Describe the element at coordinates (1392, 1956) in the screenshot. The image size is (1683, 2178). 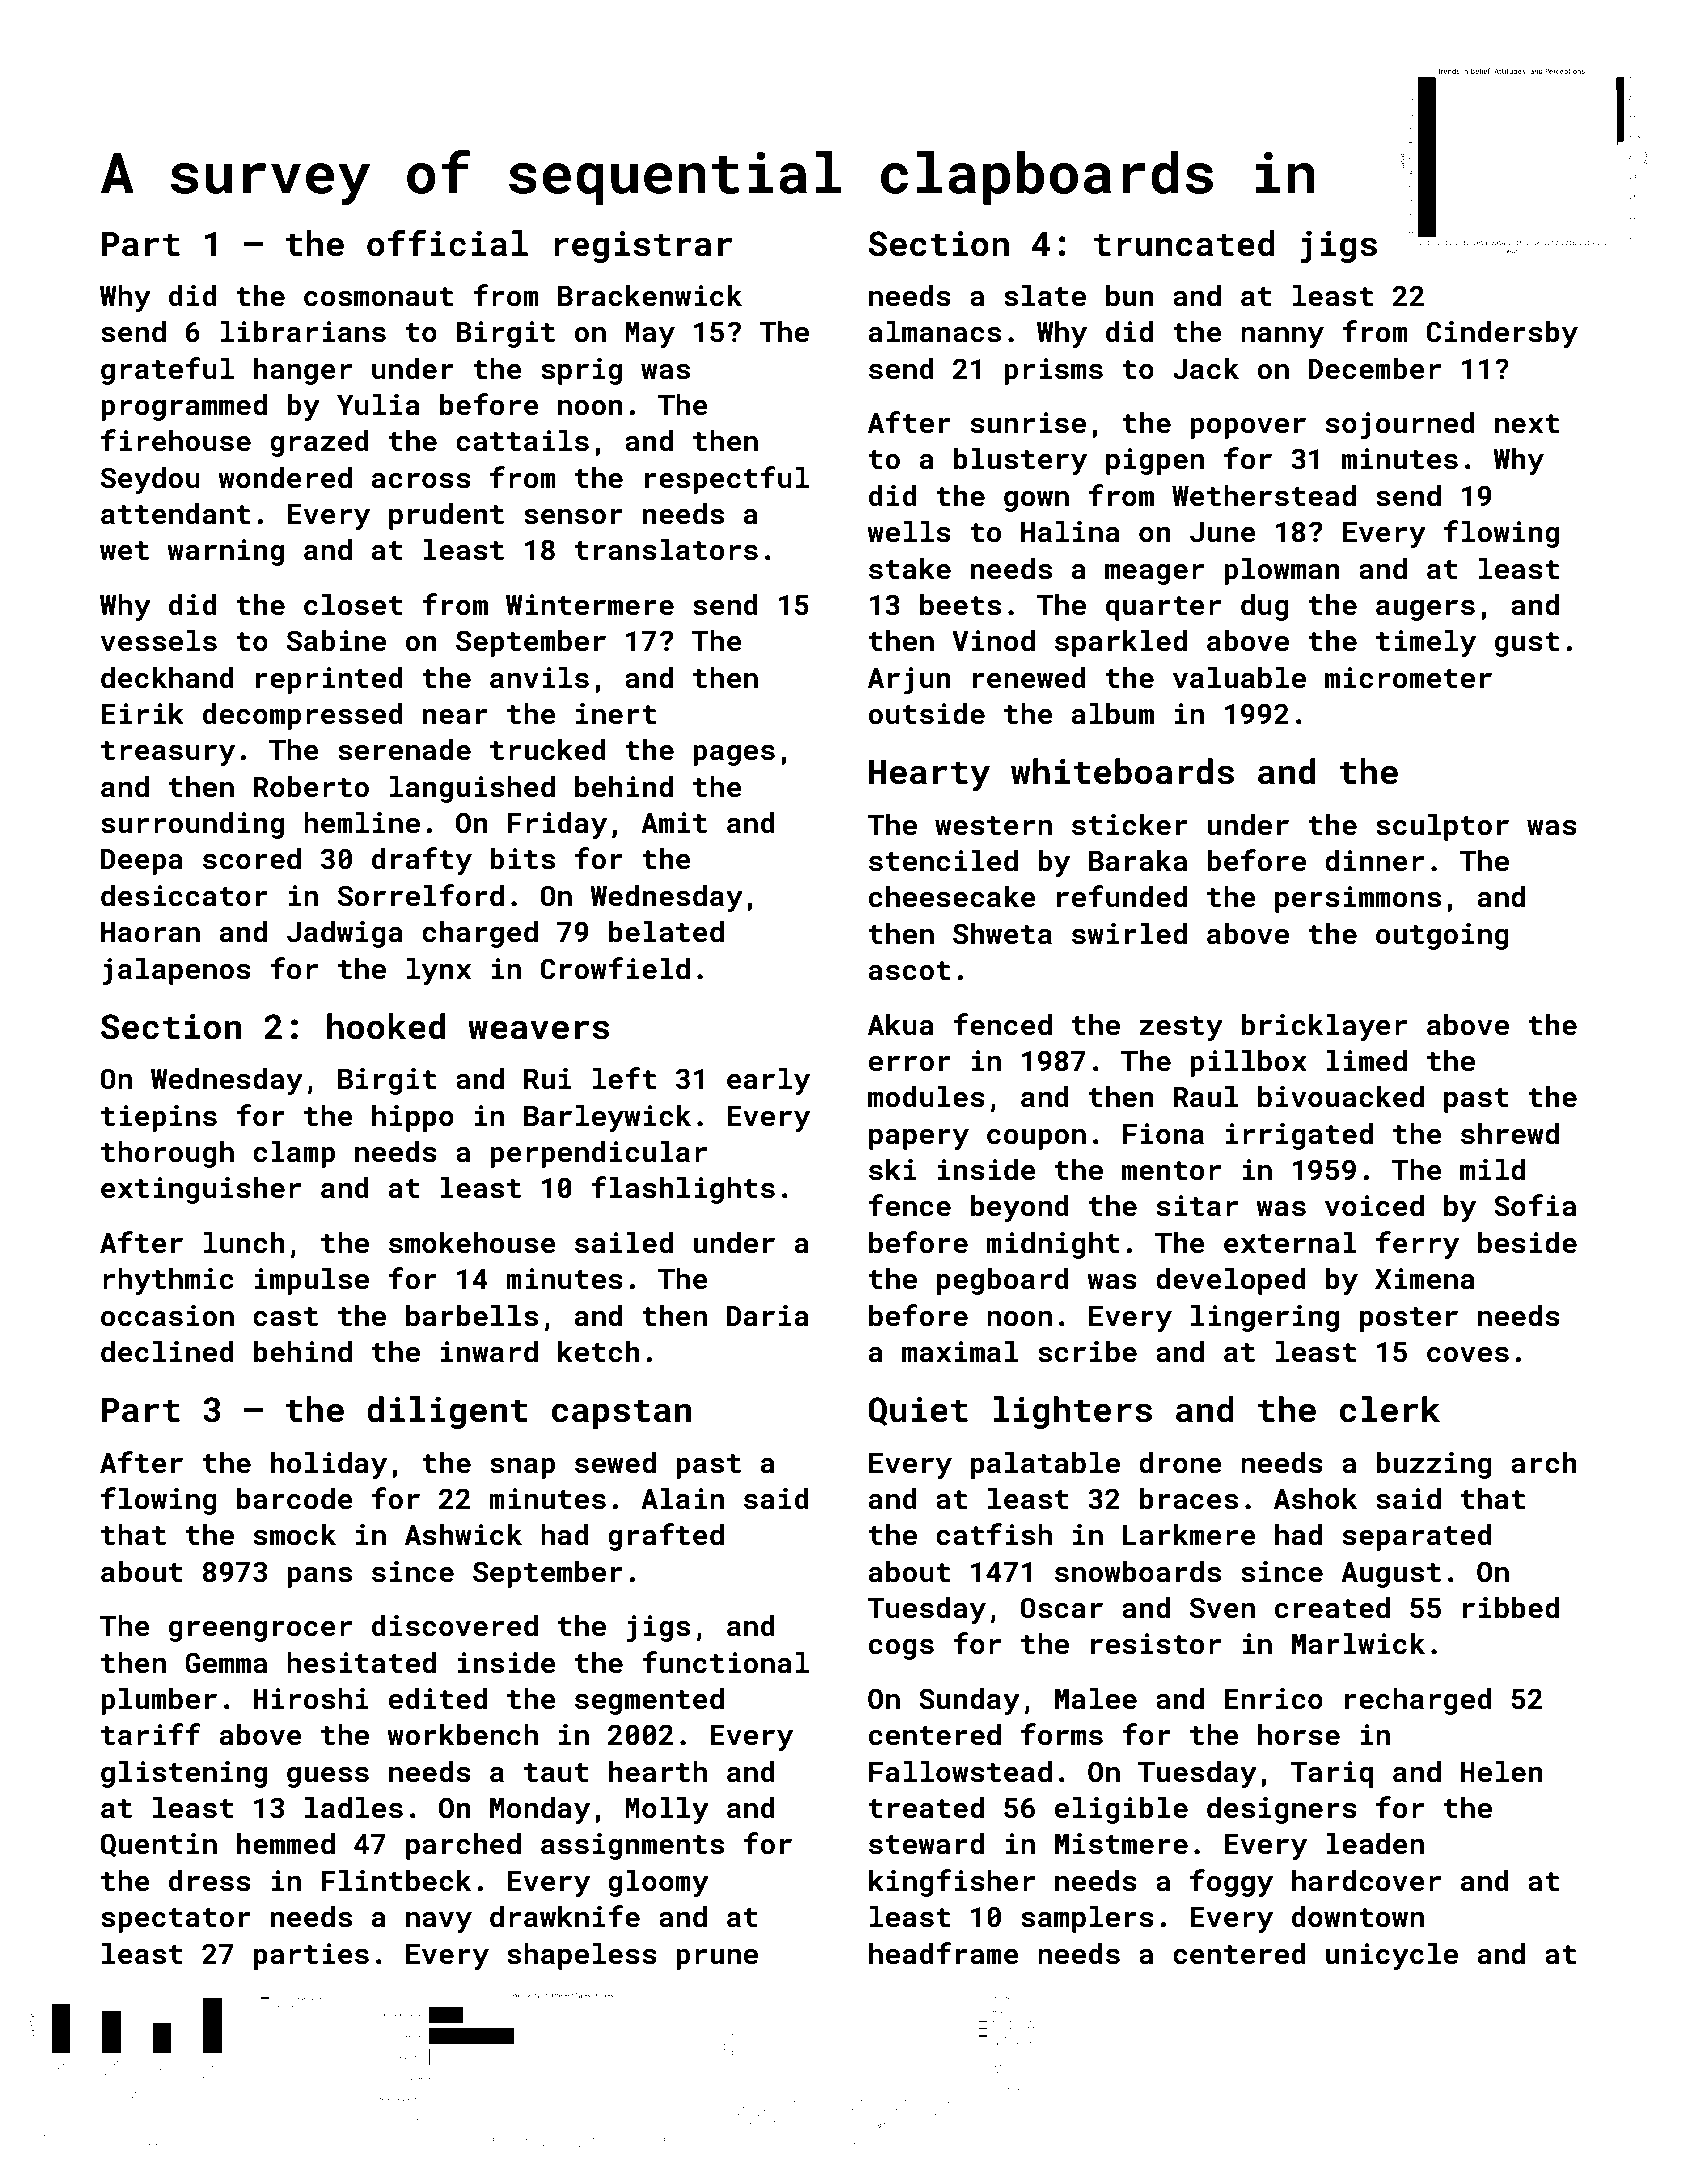
I see `unicycle` at that location.
